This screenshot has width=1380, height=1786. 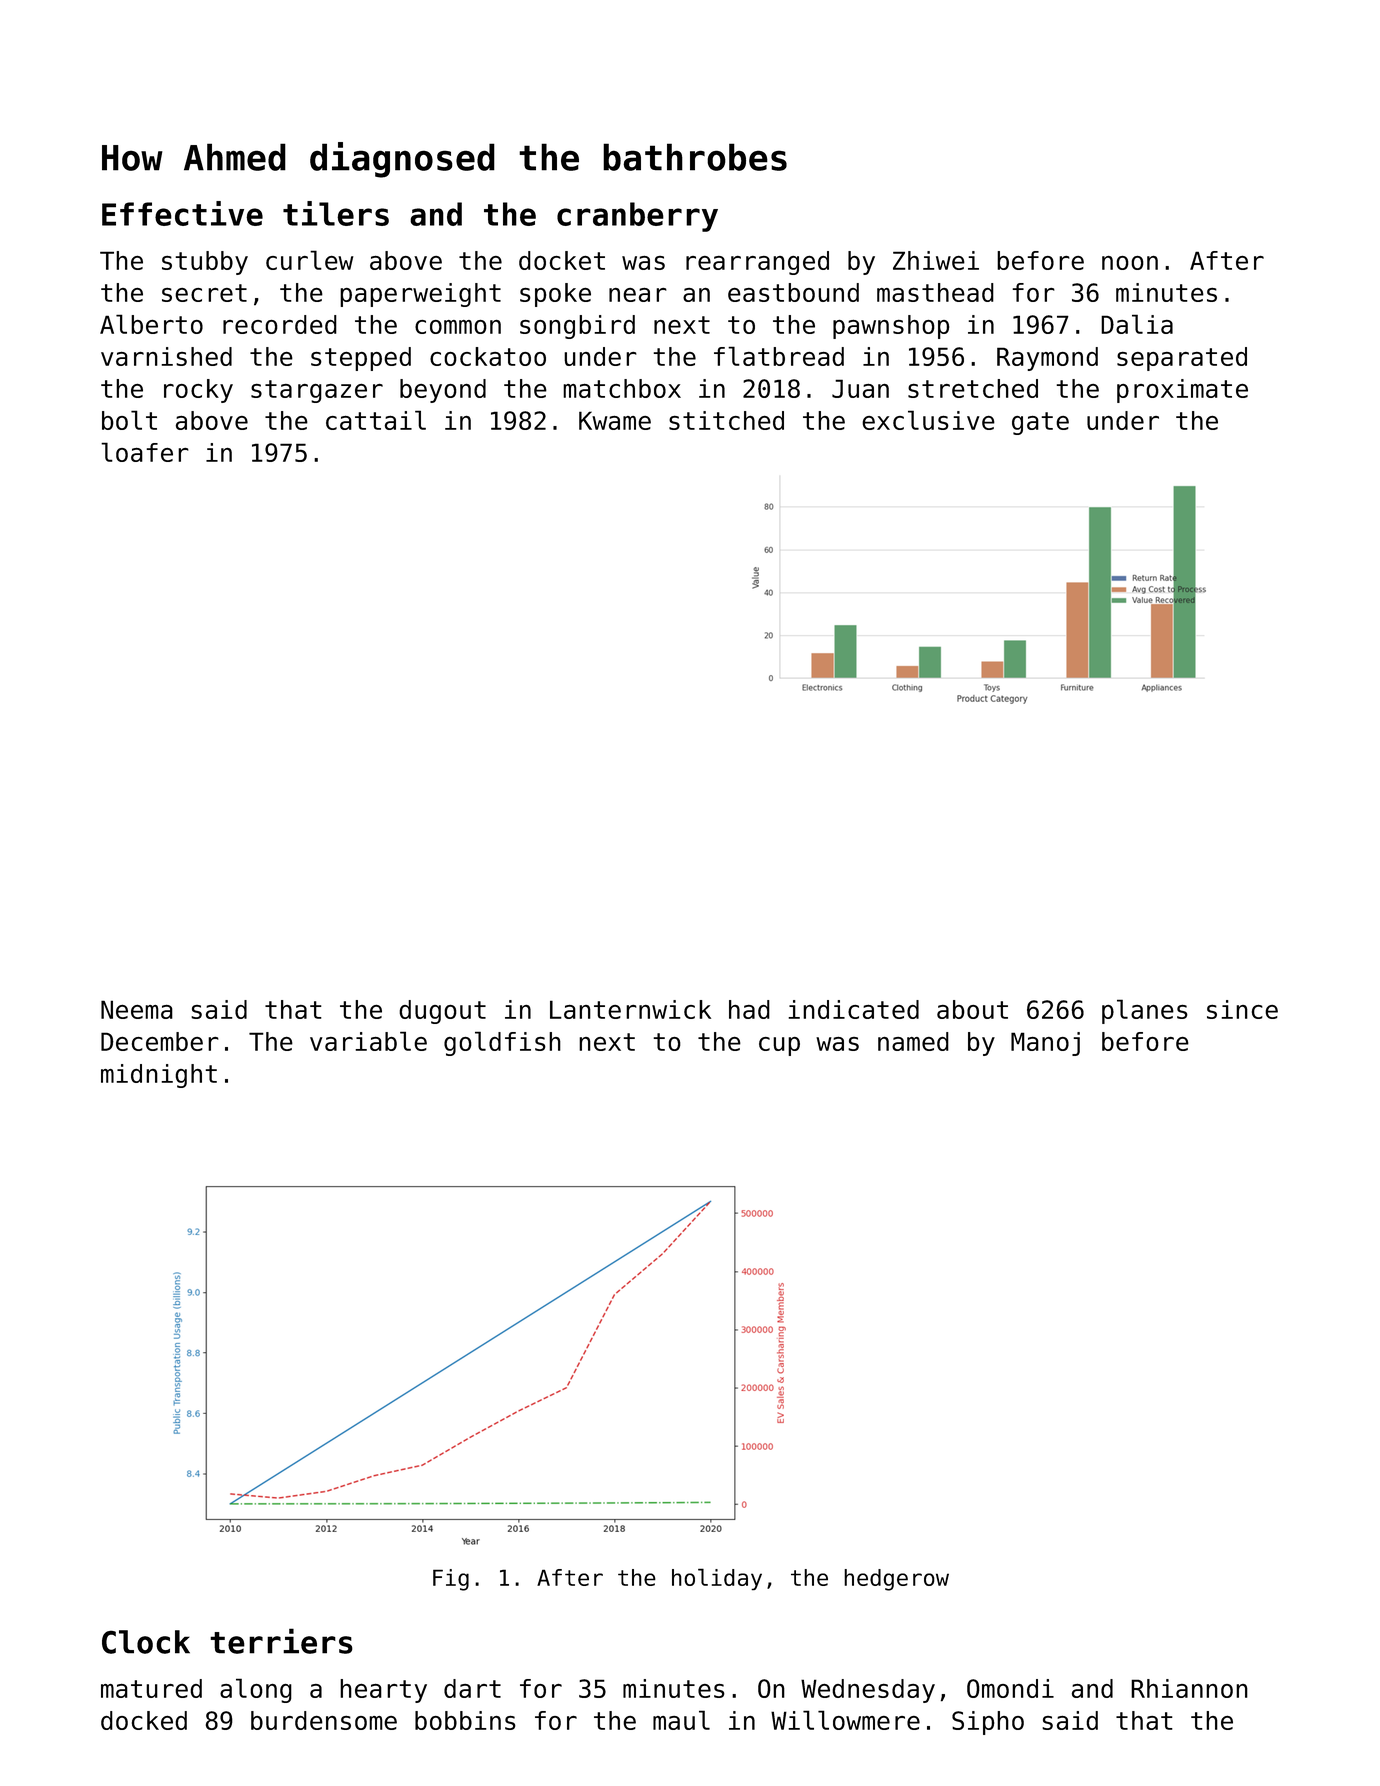 I want to click on cup, so click(x=779, y=1046).
